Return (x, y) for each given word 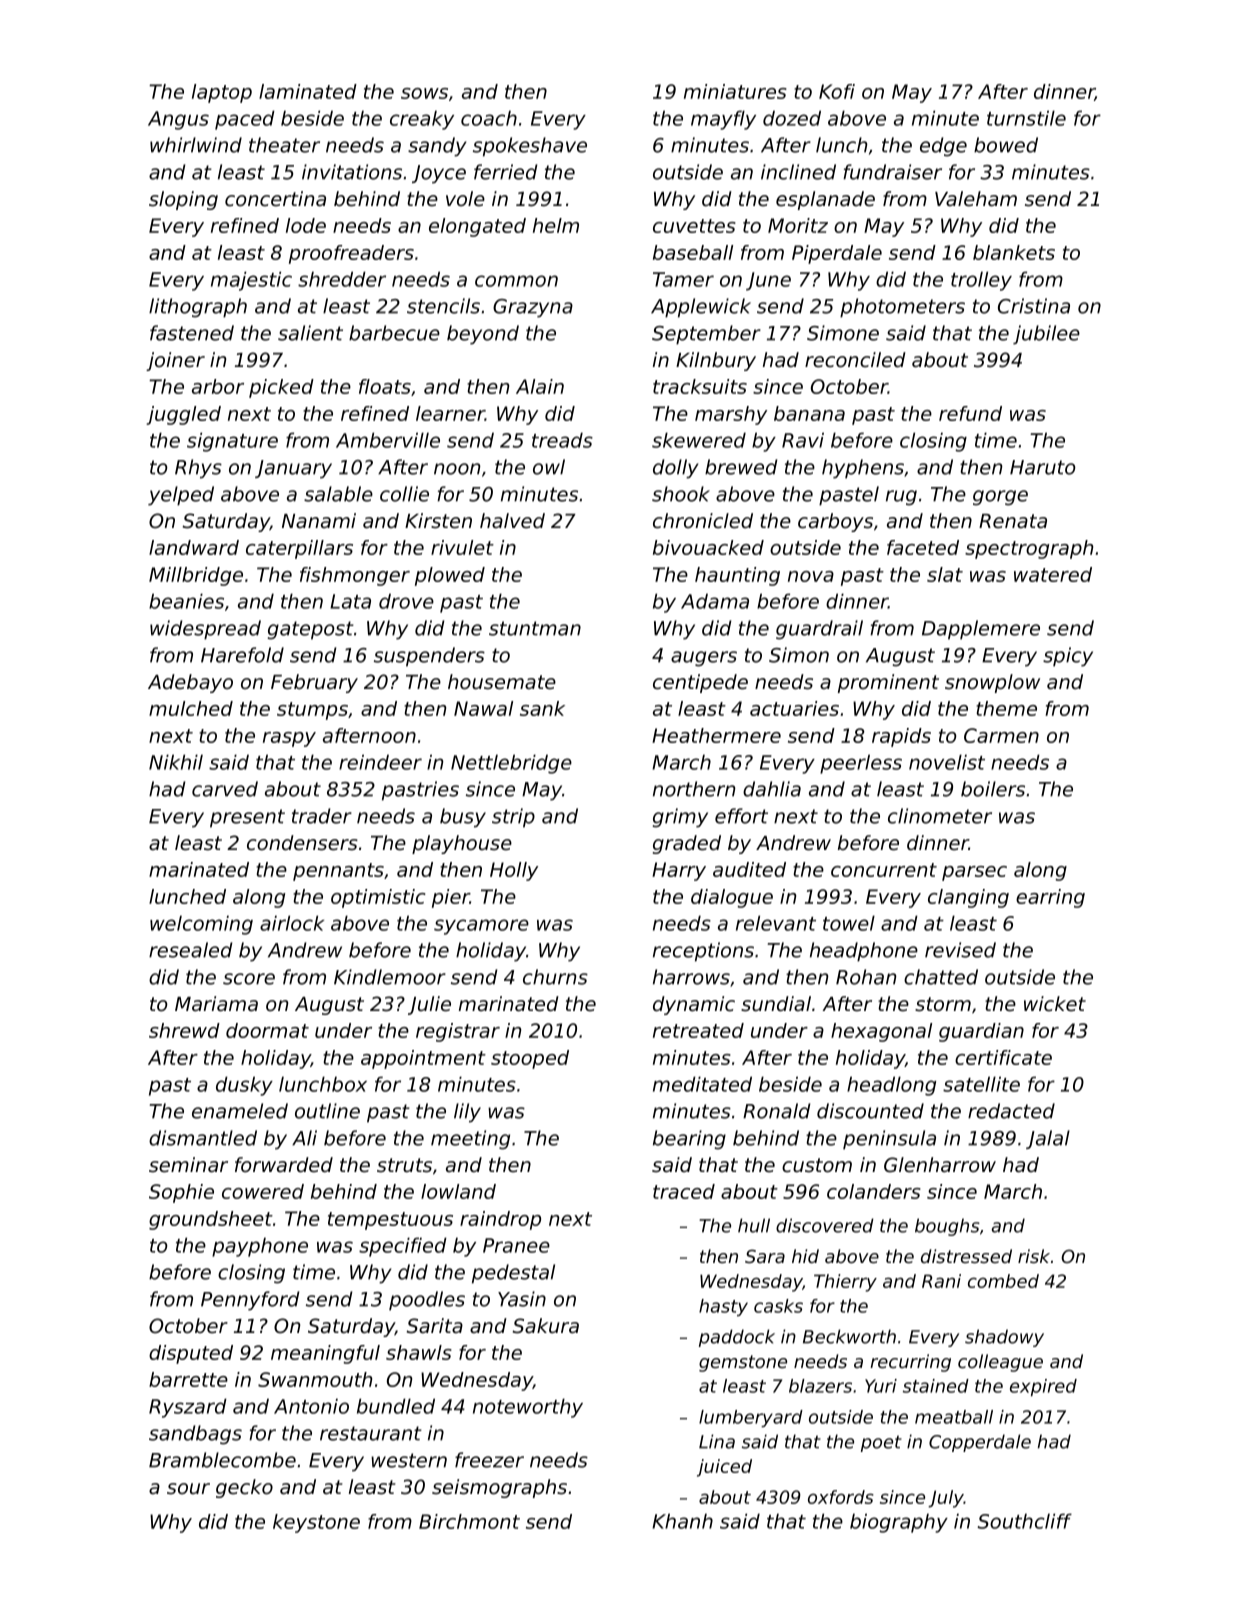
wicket (1055, 1004)
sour (188, 1489)
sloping (183, 200)
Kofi (837, 91)
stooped (530, 1059)
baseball (693, 252)
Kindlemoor (390, 977)
